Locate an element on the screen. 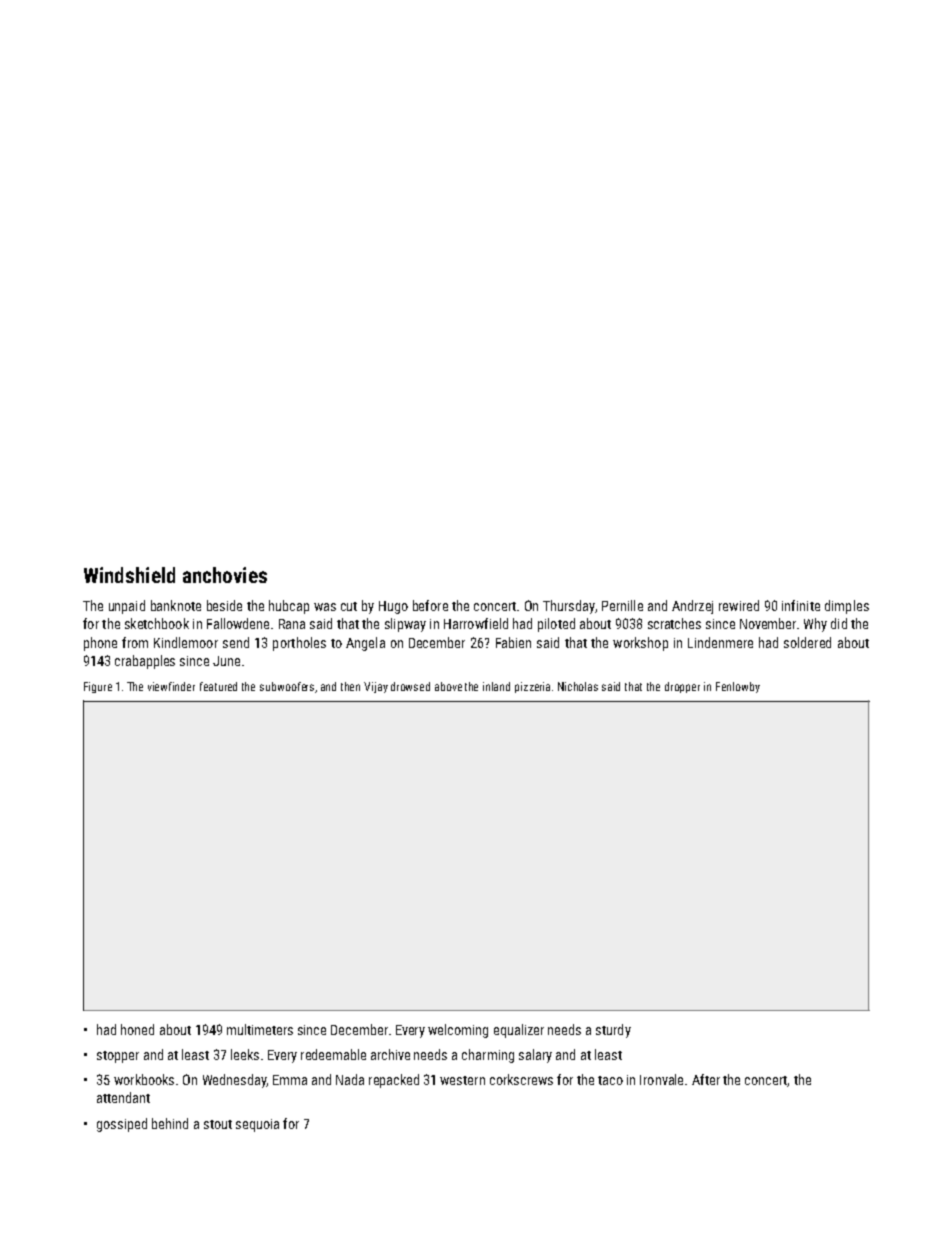 The image size is (952, 1233). redeemable is located at coordinates (333, 1054).
